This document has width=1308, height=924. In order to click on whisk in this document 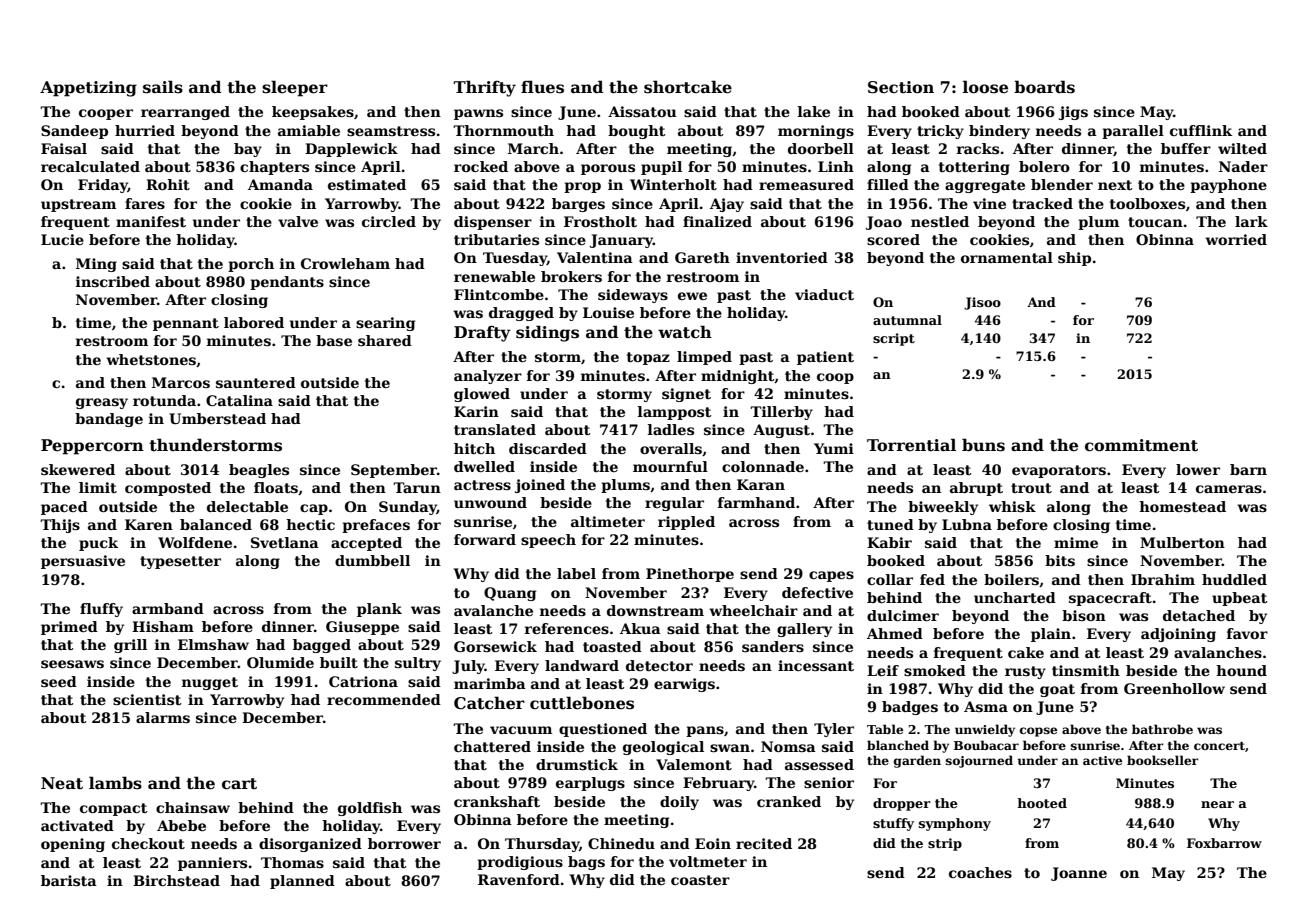, I will do `click(1012, 506)`.
